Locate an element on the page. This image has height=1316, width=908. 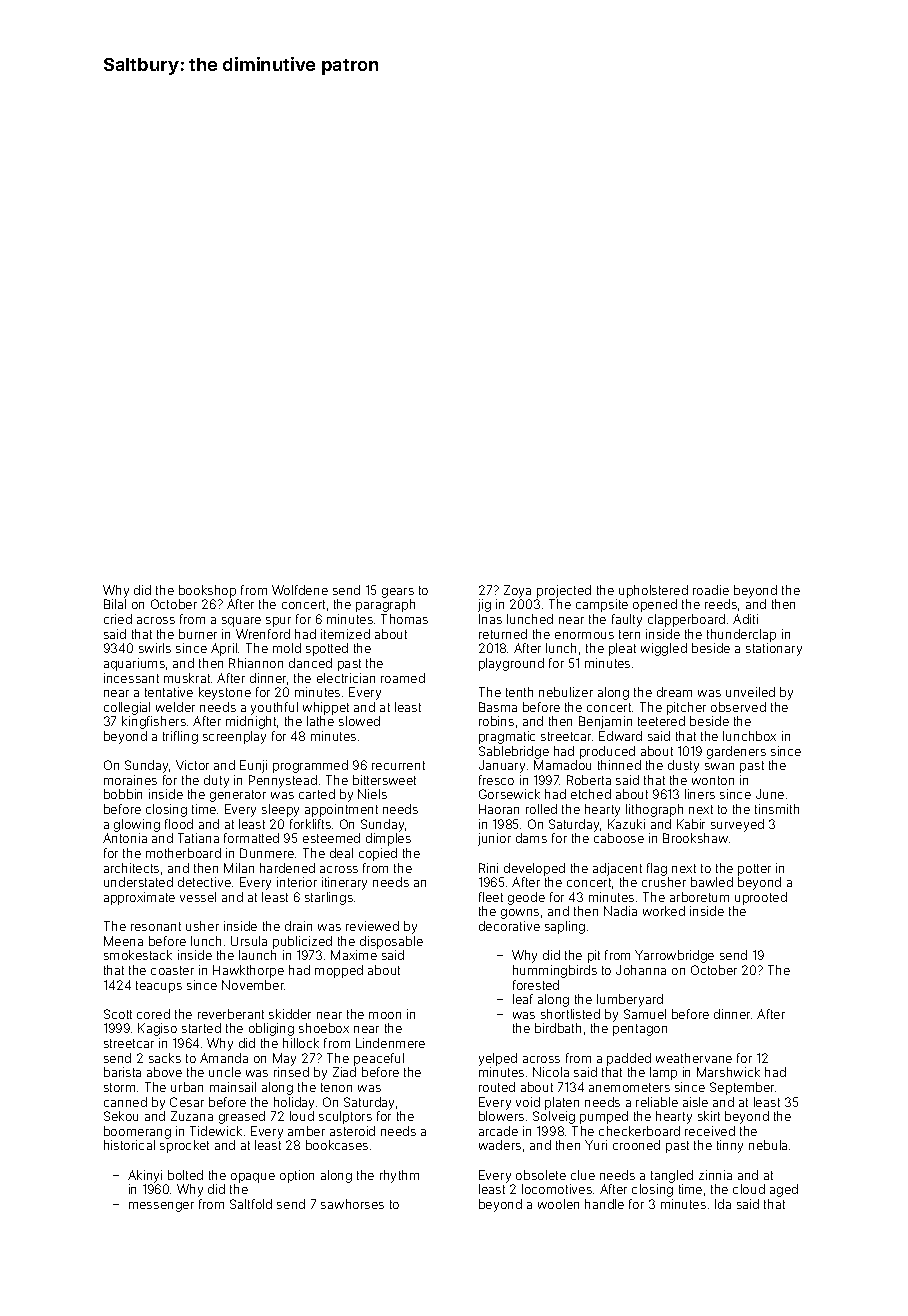
enormous is located at coordinates (584, 635).
